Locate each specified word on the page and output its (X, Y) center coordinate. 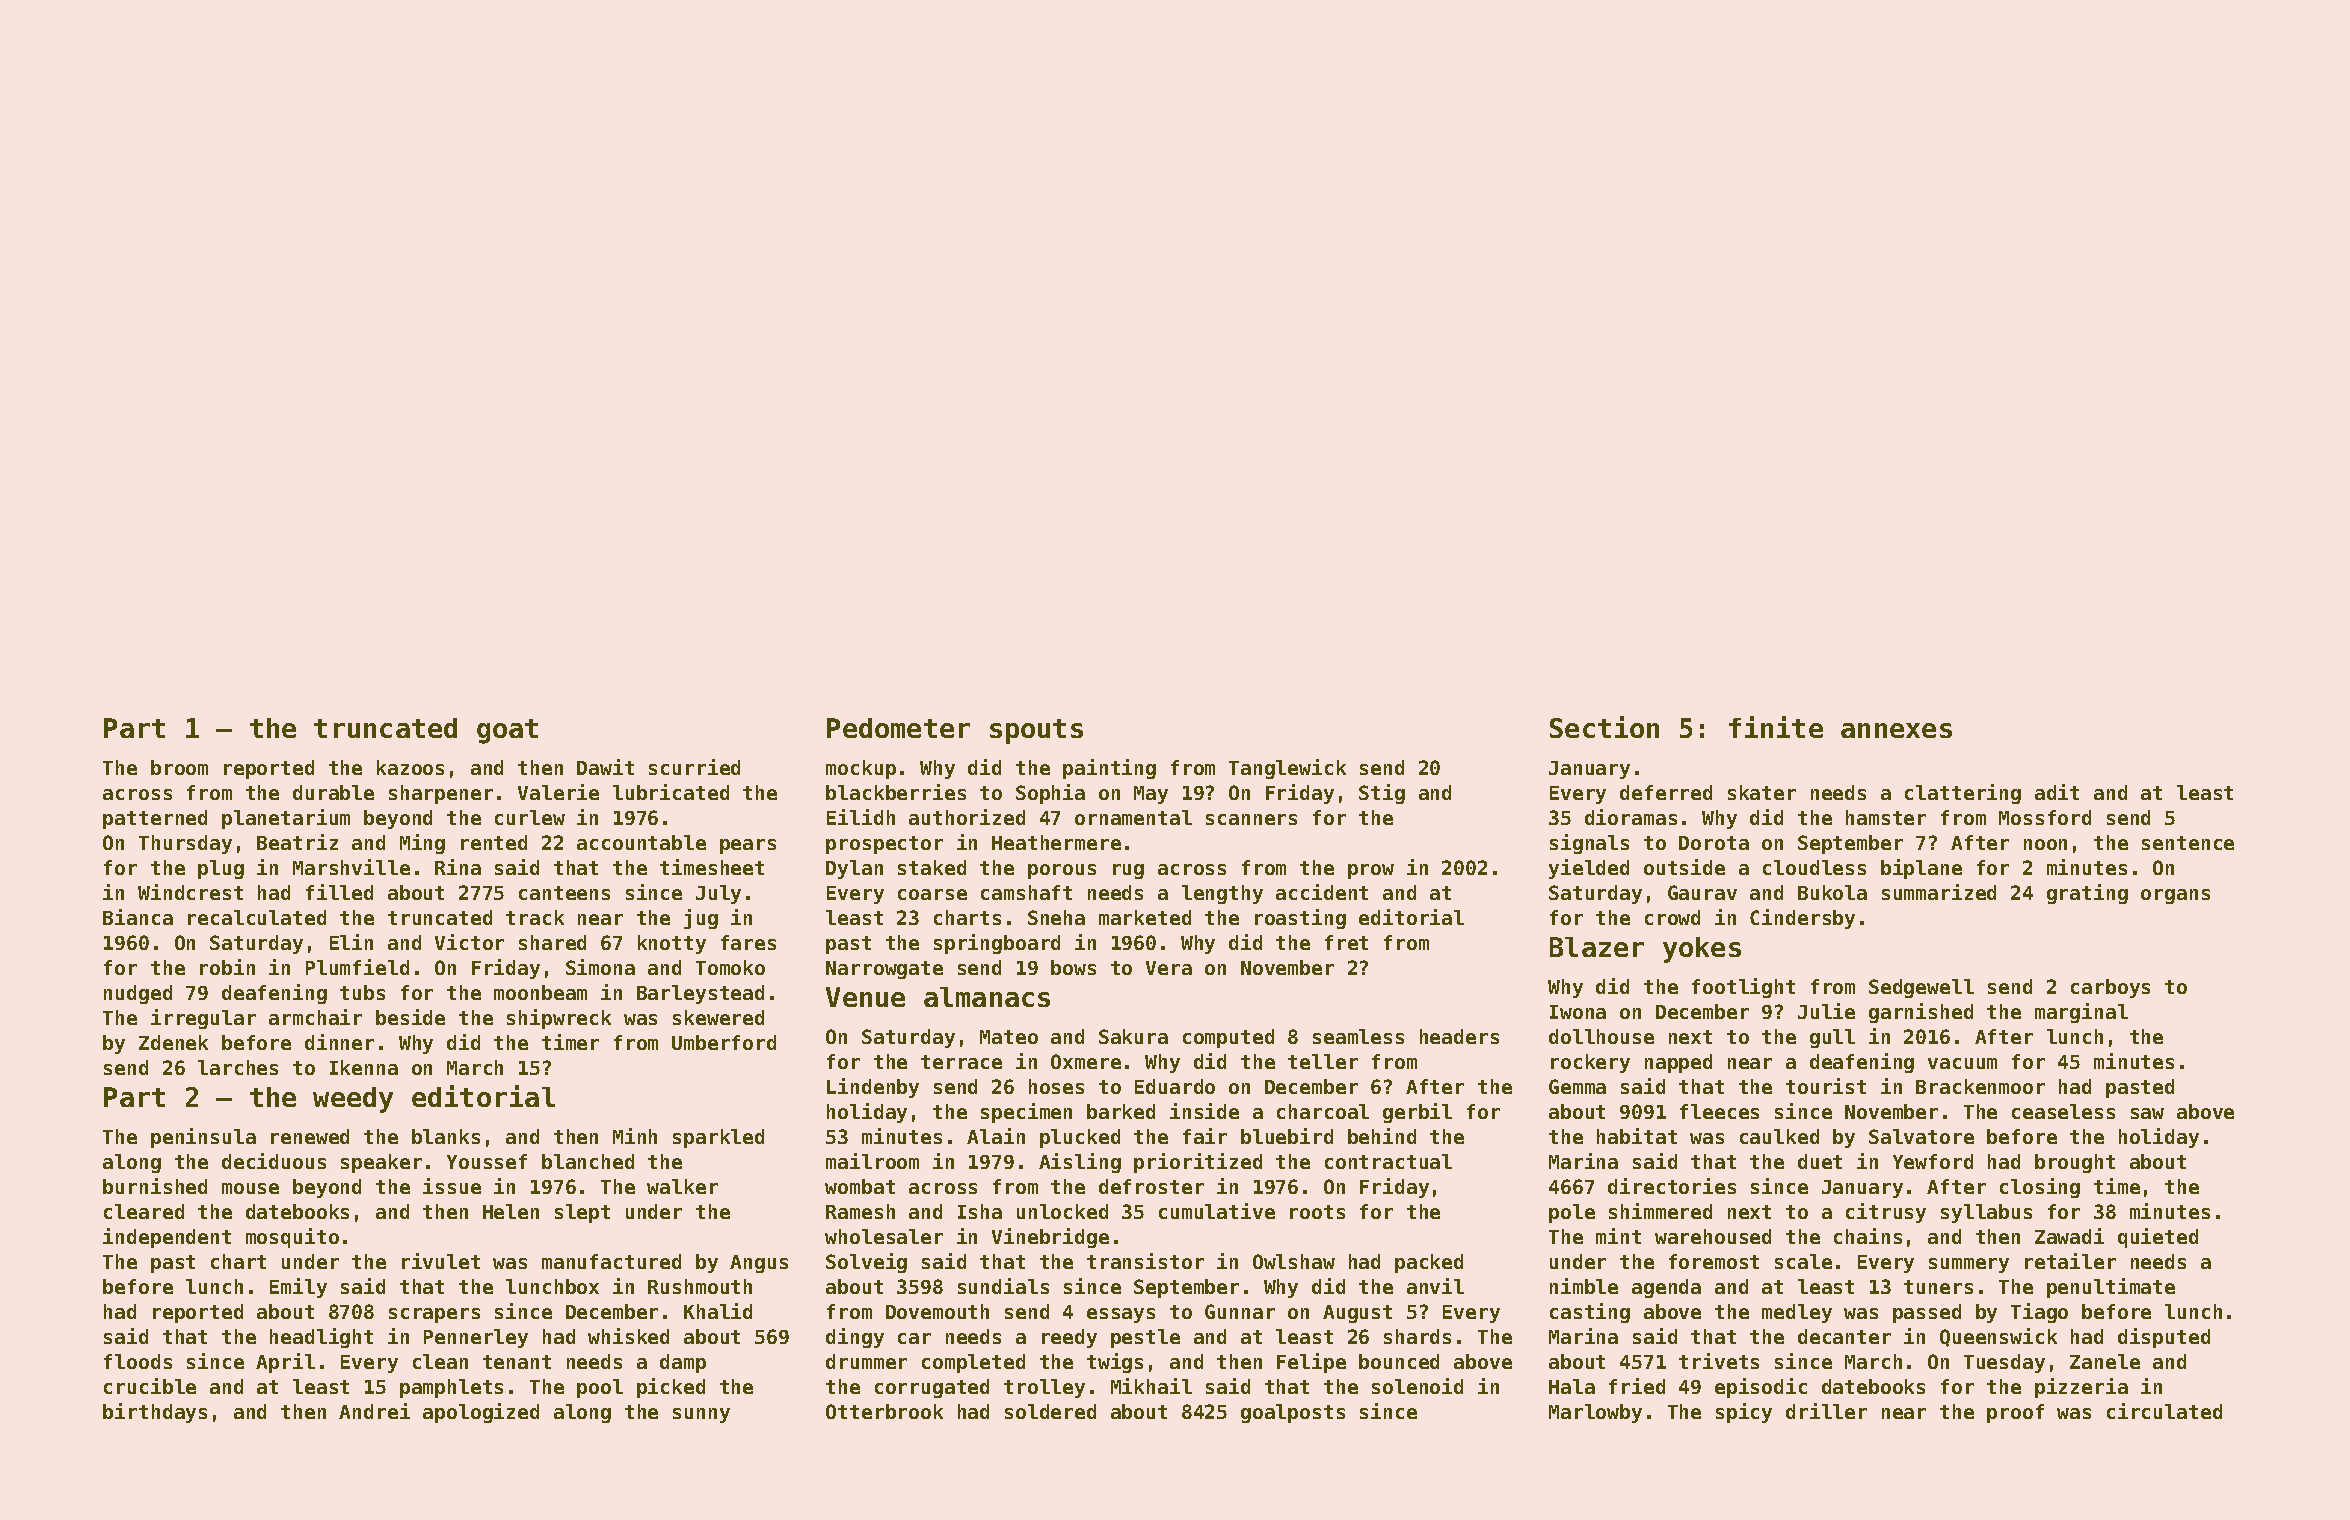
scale (1803, 1261)
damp (683, 1363)
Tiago (2039, 1313)
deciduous (274, 1161)
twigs (1115, 1363)
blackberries (896, 792)
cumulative (1217, 1211)
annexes (1896, 730)
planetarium (286, 819)
